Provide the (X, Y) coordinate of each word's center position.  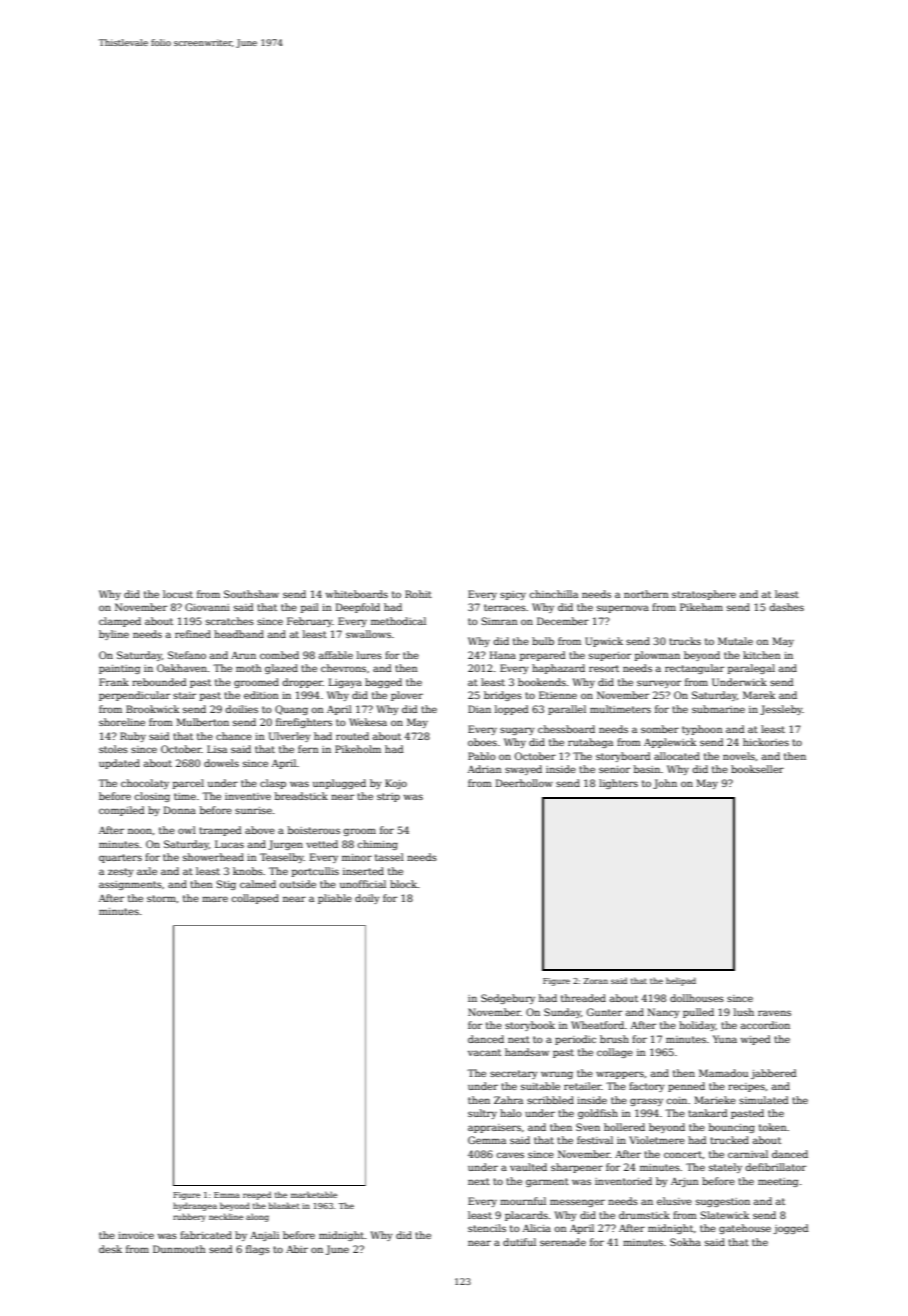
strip (388, 797)
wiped (755, 1040)
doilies (241, 709)
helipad (681, 981)
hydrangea (195, 1206)
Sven (588, 1127)
